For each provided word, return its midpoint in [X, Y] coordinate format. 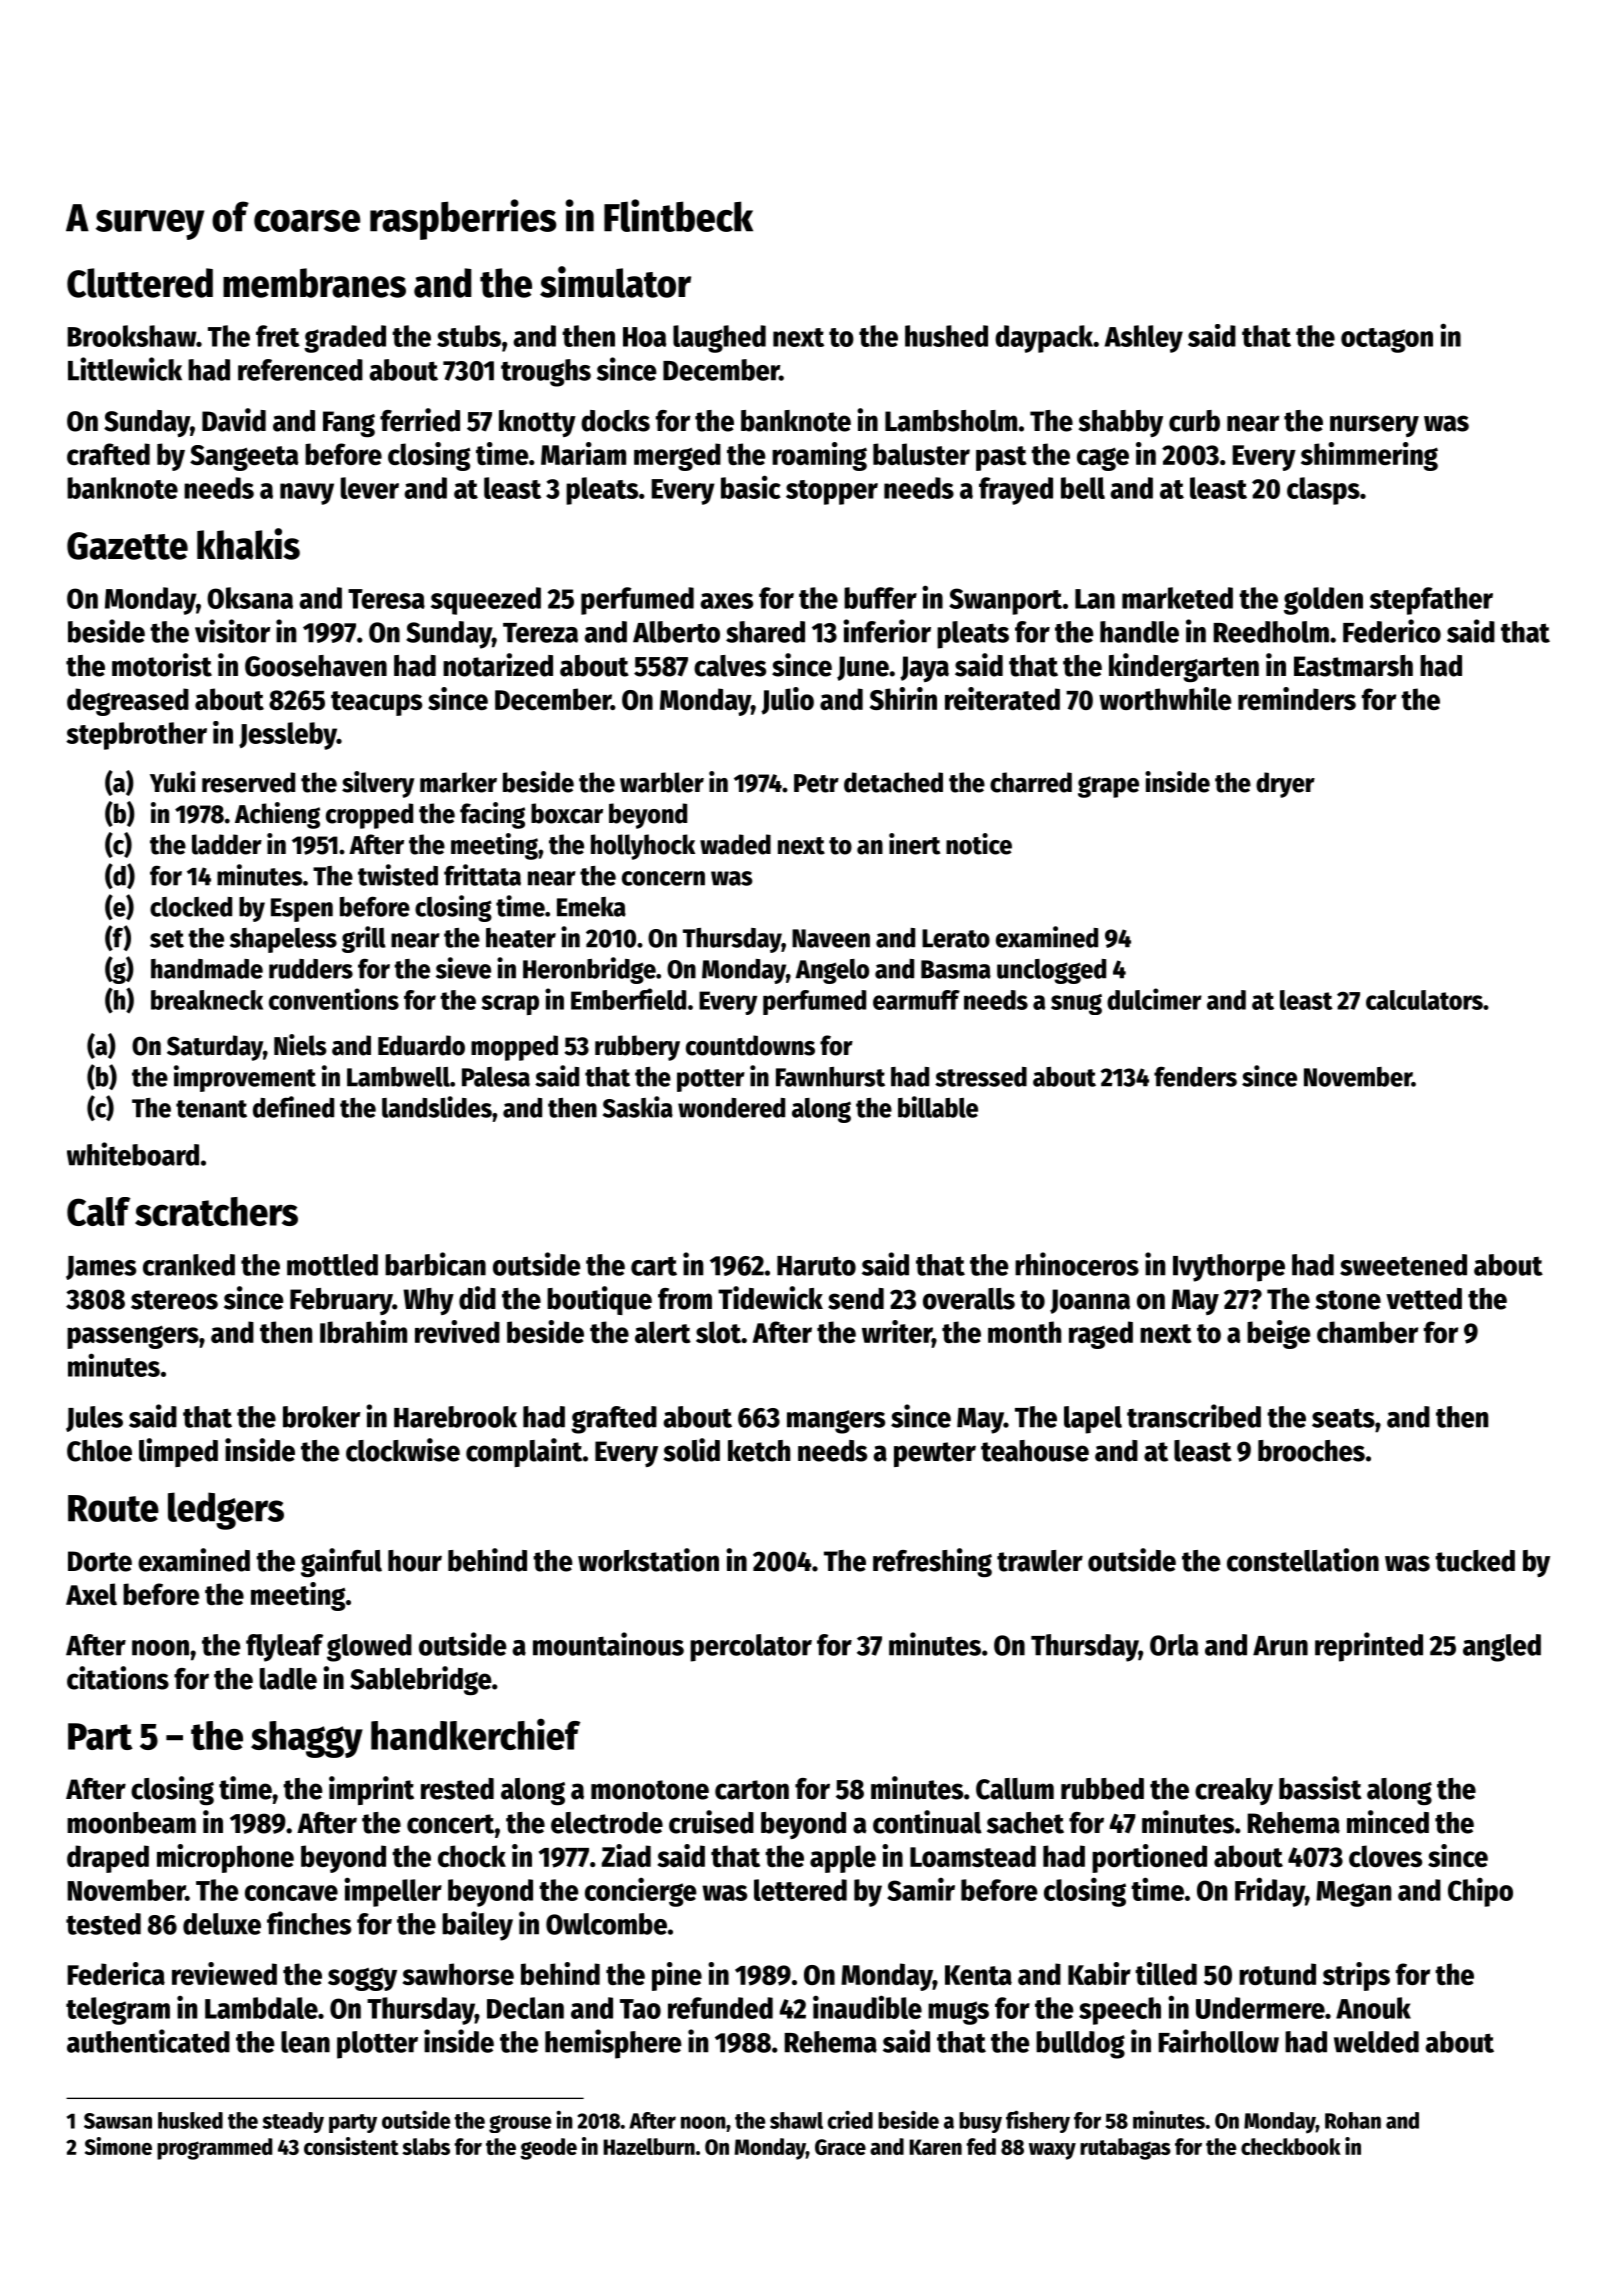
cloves [1385, 1856]
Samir [921, 1889]
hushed [946, 336]
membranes [314, 283]
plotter [377, 2045]
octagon [1387, 340]
